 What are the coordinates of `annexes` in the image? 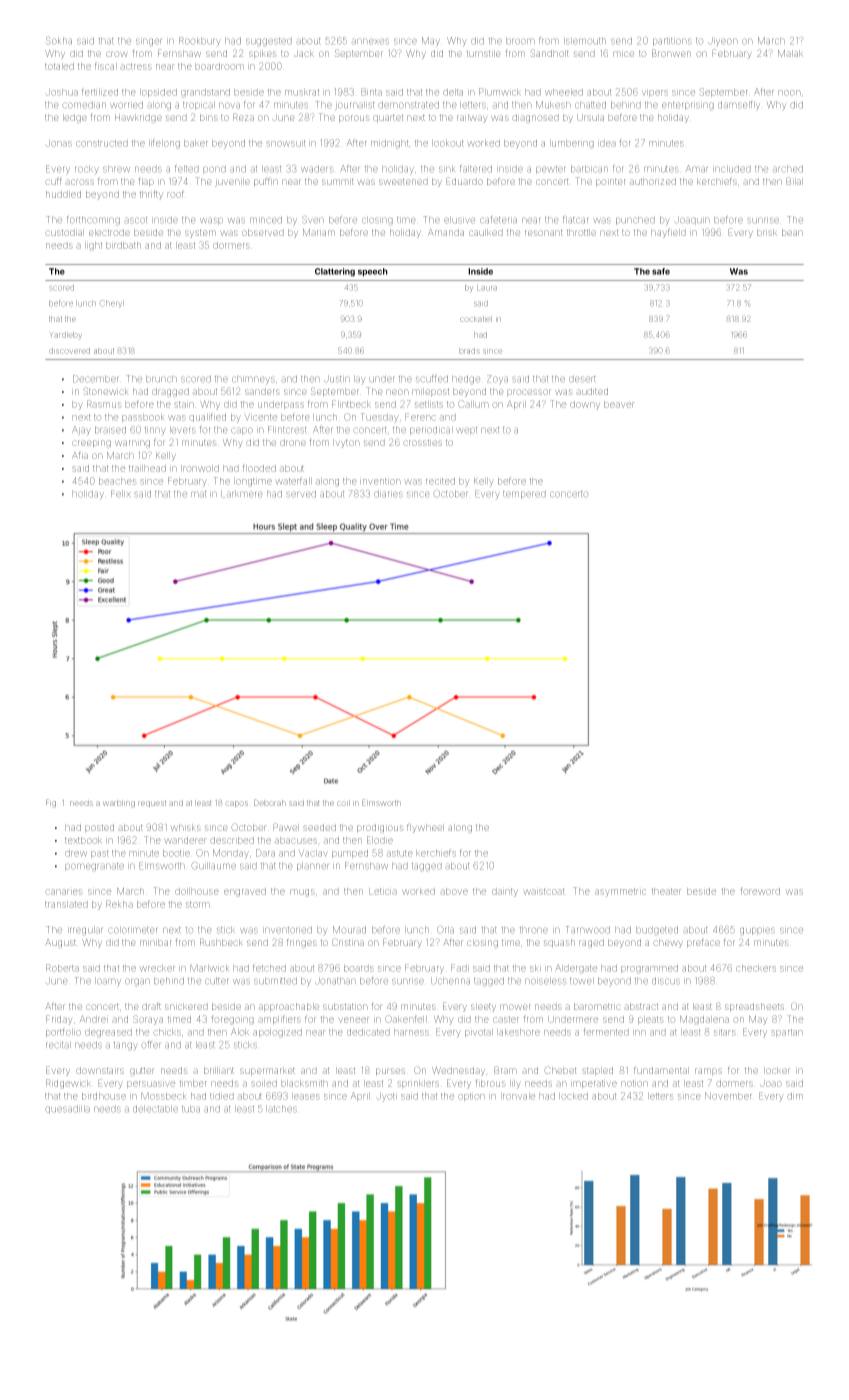 It's located at (370, 41).
